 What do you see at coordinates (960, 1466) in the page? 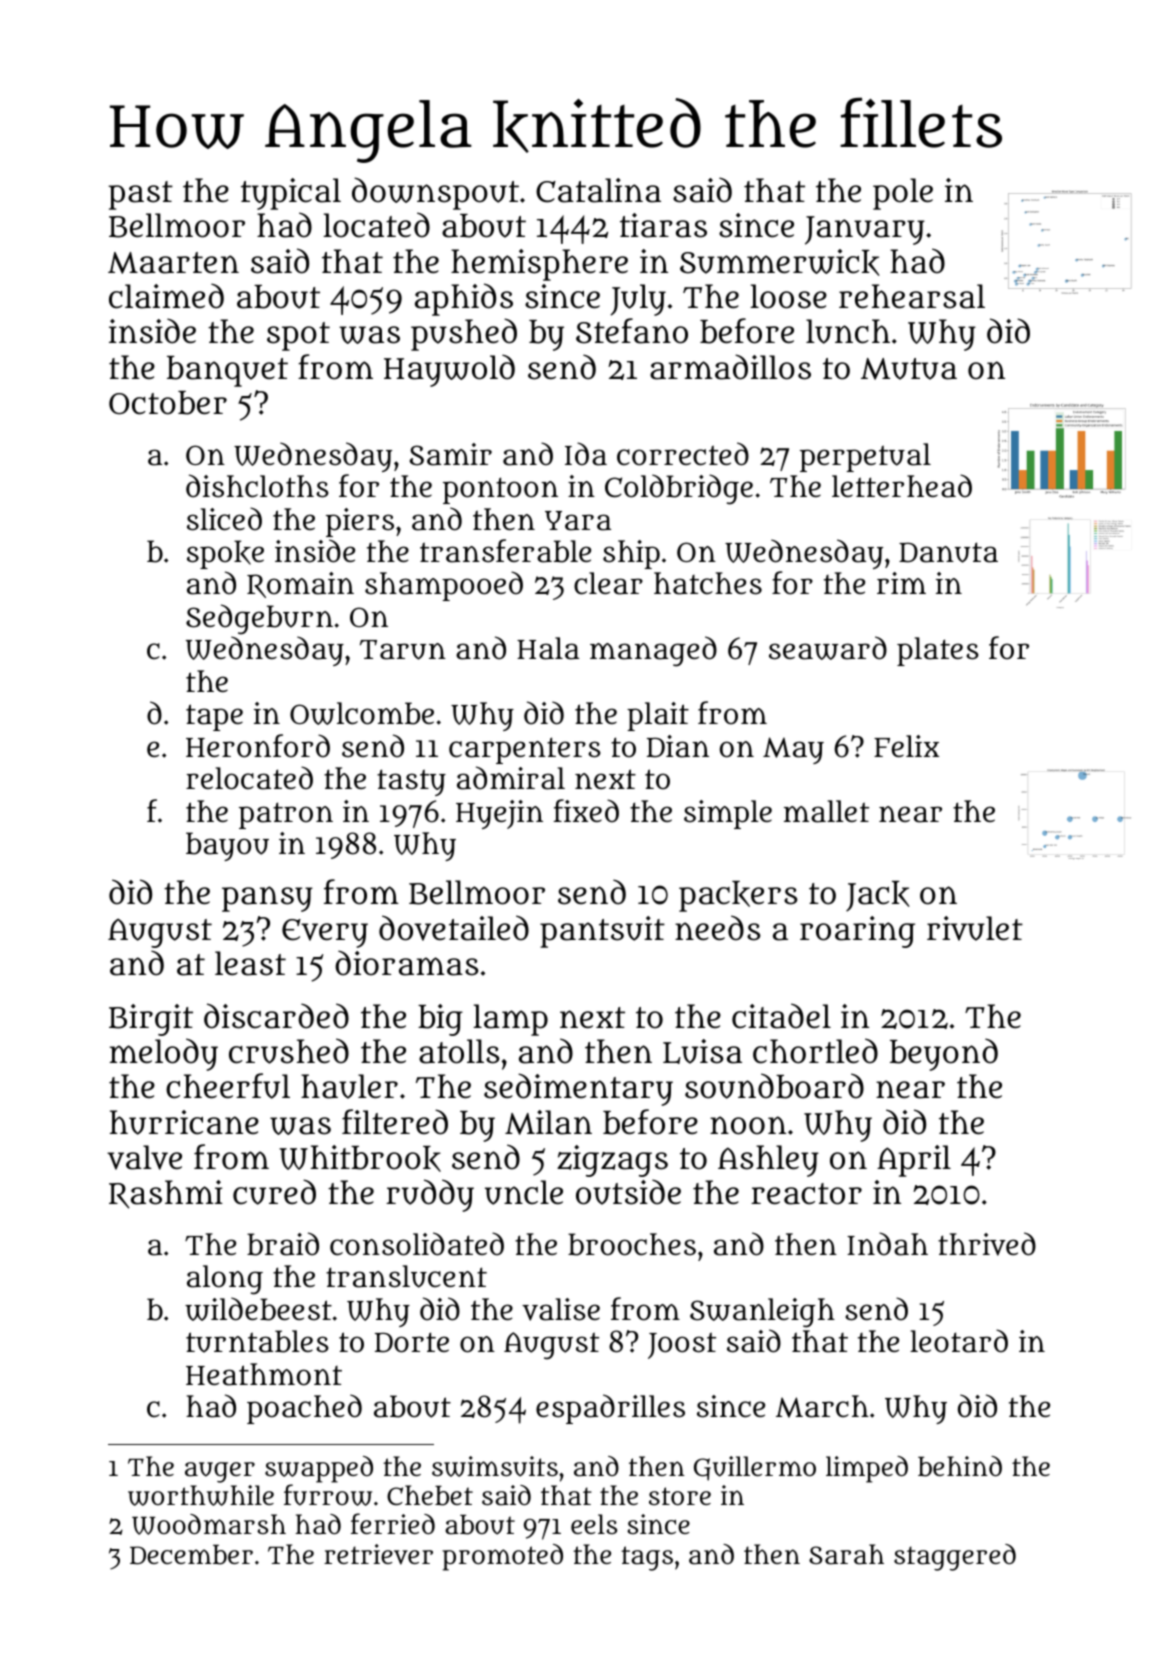
I see `behind` at bounding box center [960, 1466].
